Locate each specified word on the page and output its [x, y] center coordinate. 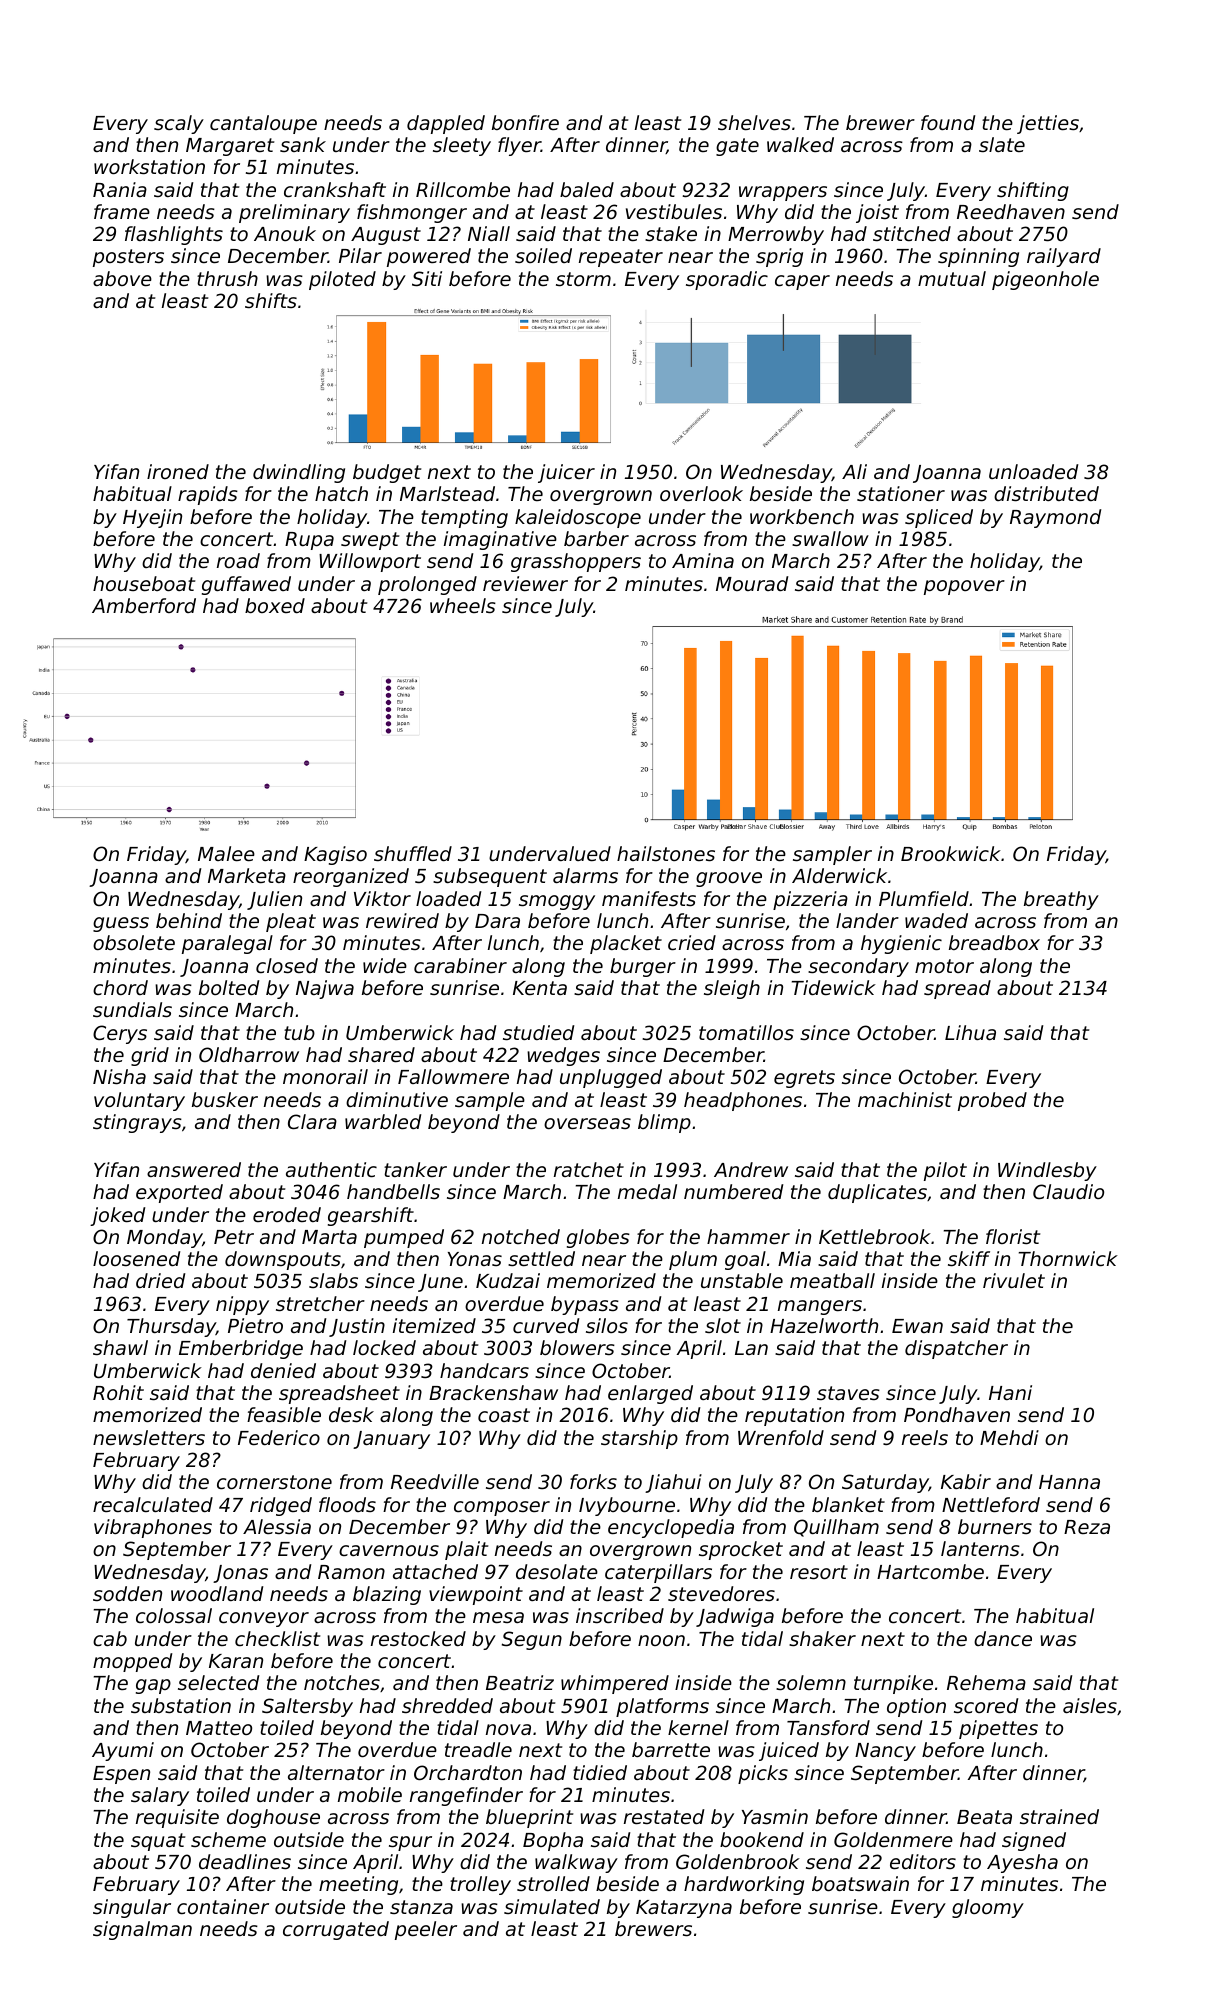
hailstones [666, 853]
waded [936, 920]
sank [303, 144]
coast [504, 1415]
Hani [1010, 1392]
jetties [1048, 124]
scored [986, 1705]
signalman [142, 1930]
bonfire [525, 122]
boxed [275, 605]
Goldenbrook [738, 1861]
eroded [287, 1214]
